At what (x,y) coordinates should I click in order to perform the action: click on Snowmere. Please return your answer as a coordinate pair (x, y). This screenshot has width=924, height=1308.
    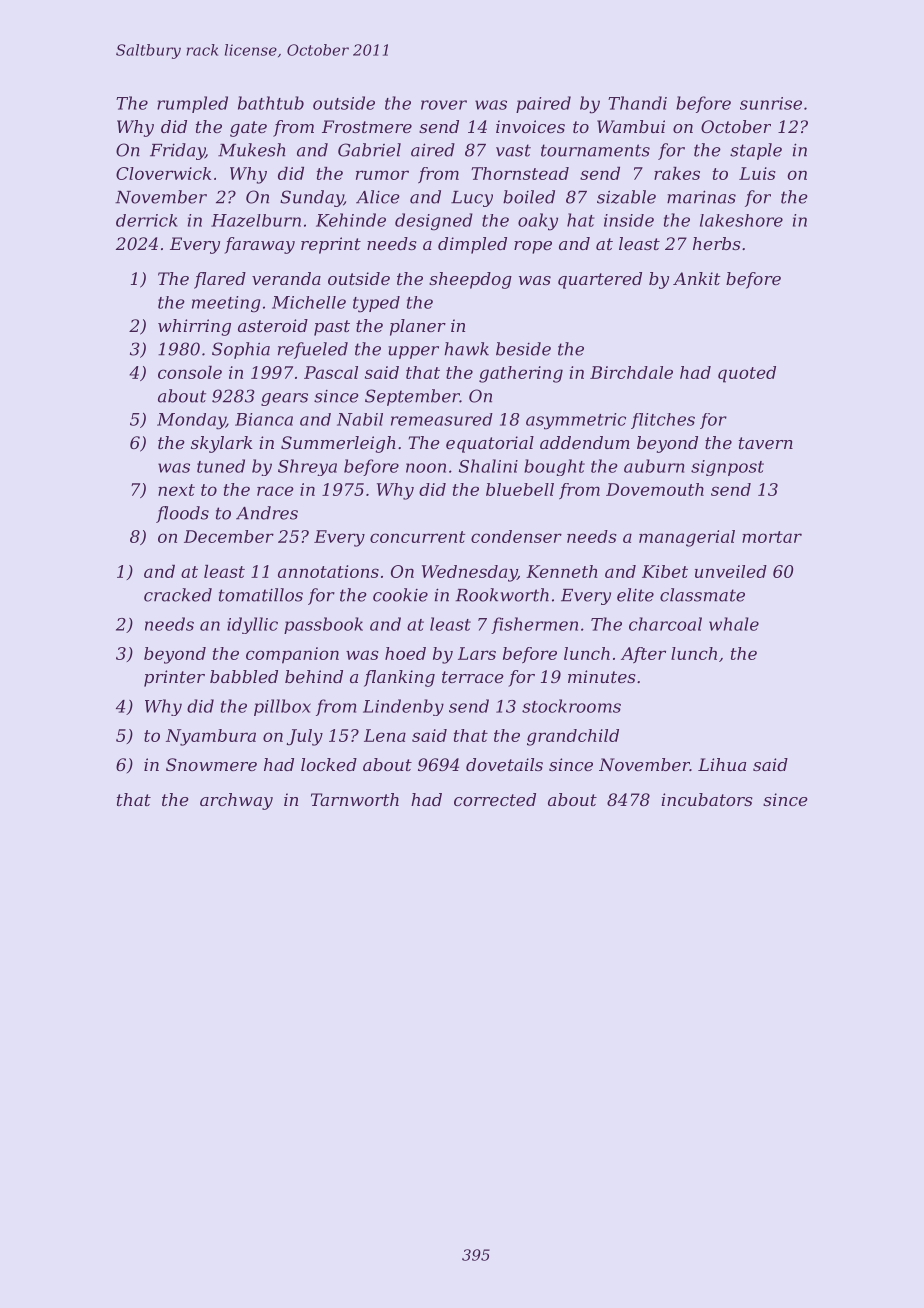
    Looking at the image, I should click on (211, 764).
